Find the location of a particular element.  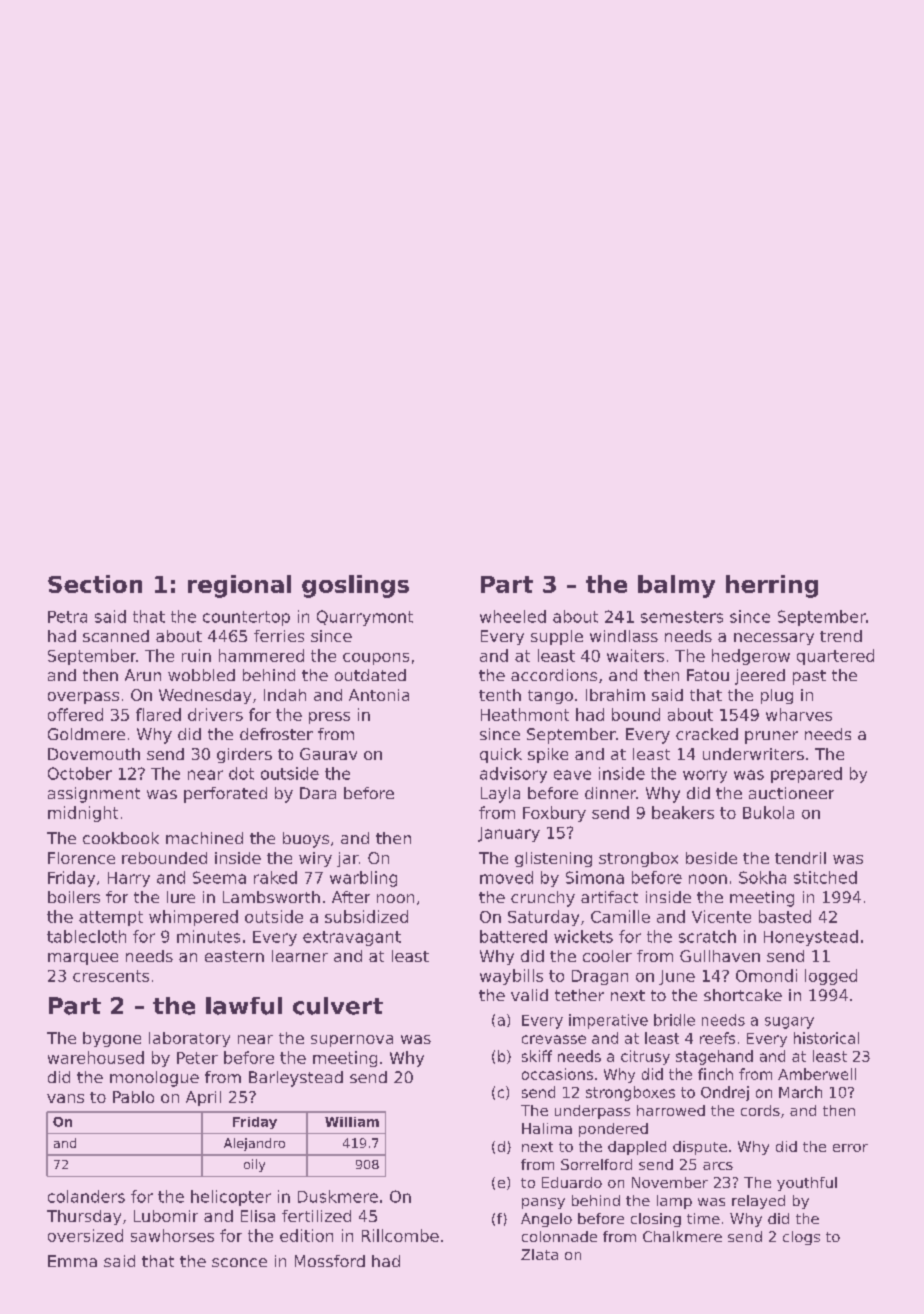

Amberwell is located at coordinates (817, 1074).
